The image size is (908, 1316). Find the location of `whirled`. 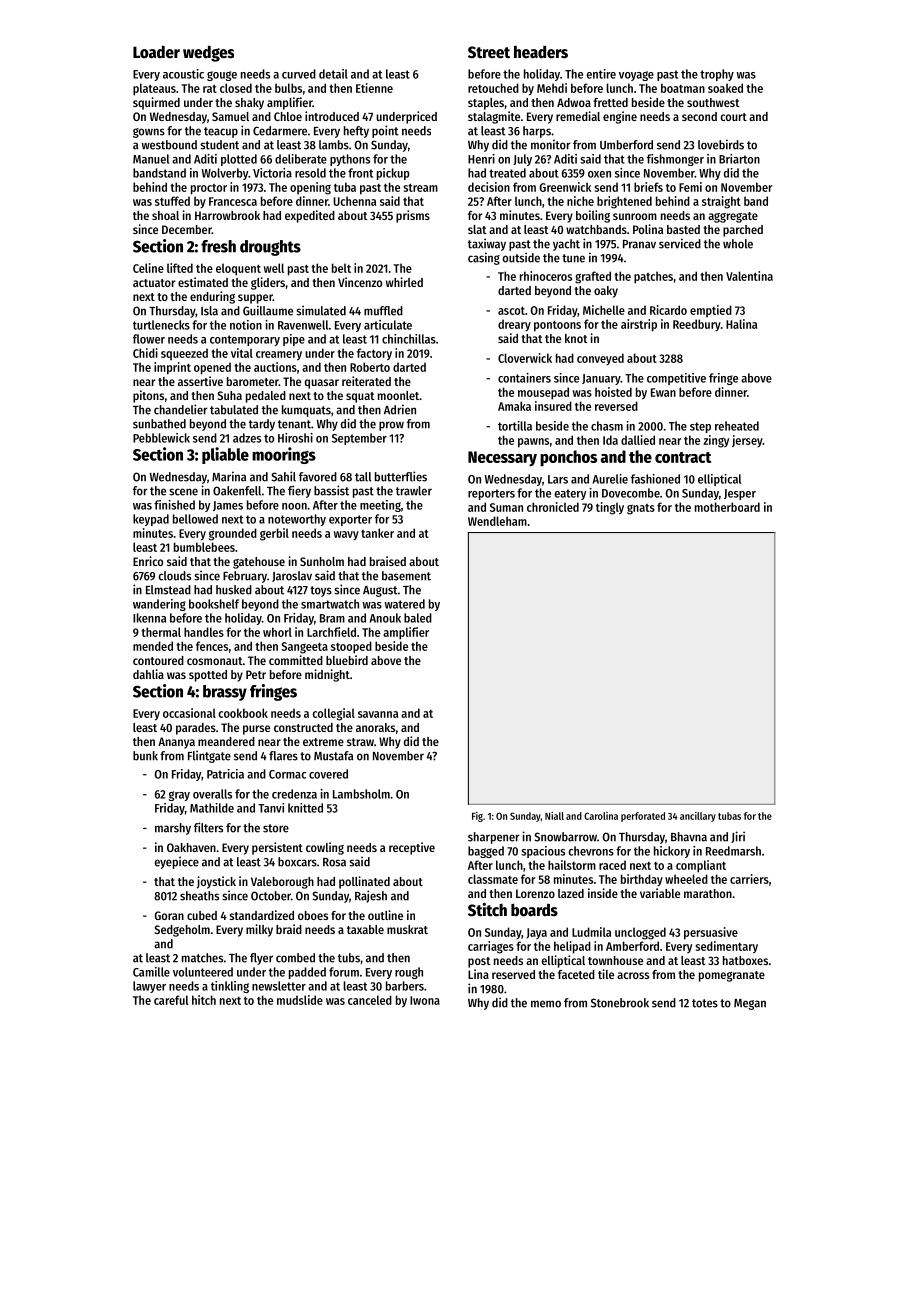

whirled is located at coordinates (404, 282).
